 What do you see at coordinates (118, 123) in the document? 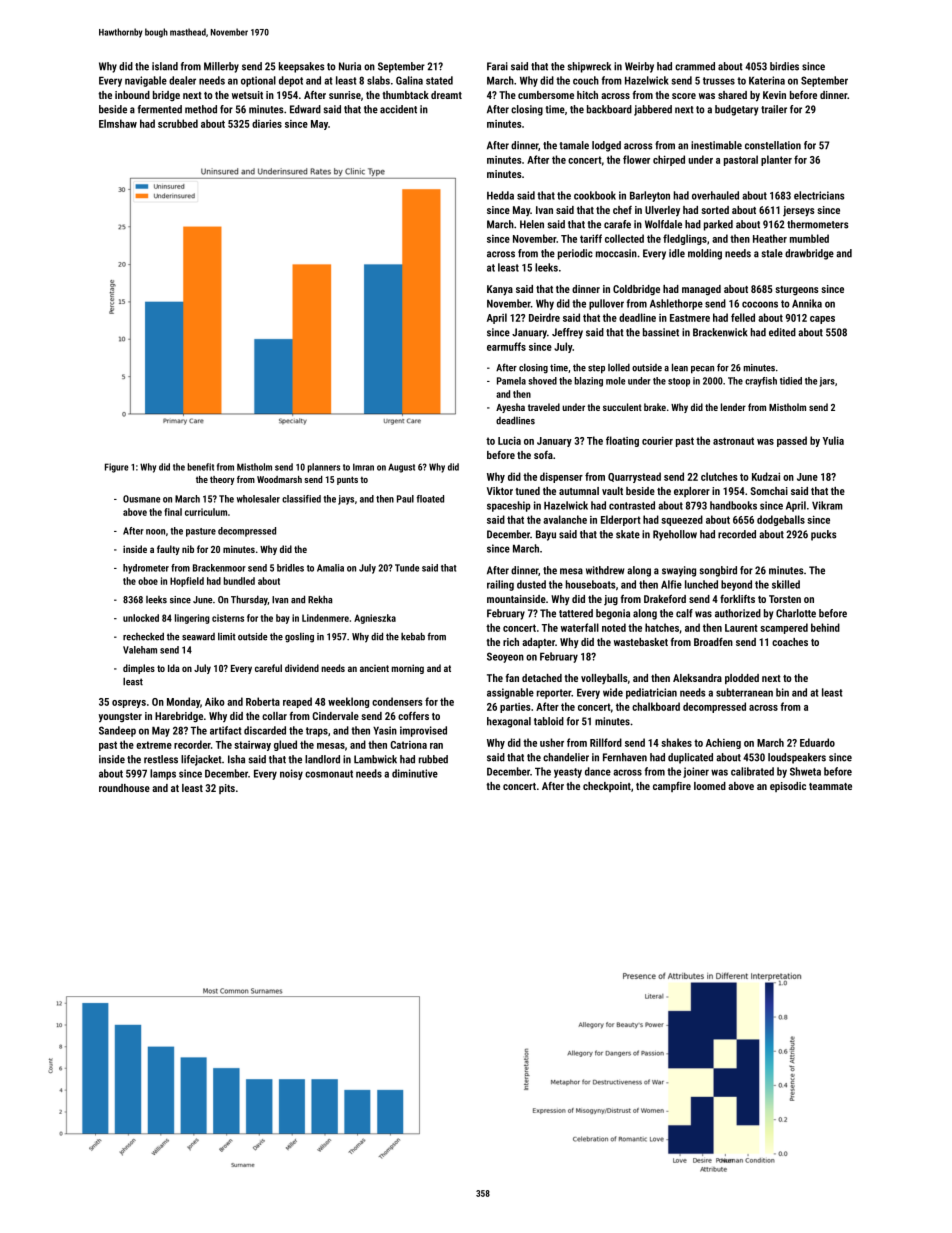
I see `Elmshaw` at bounding box center [118, 123].
